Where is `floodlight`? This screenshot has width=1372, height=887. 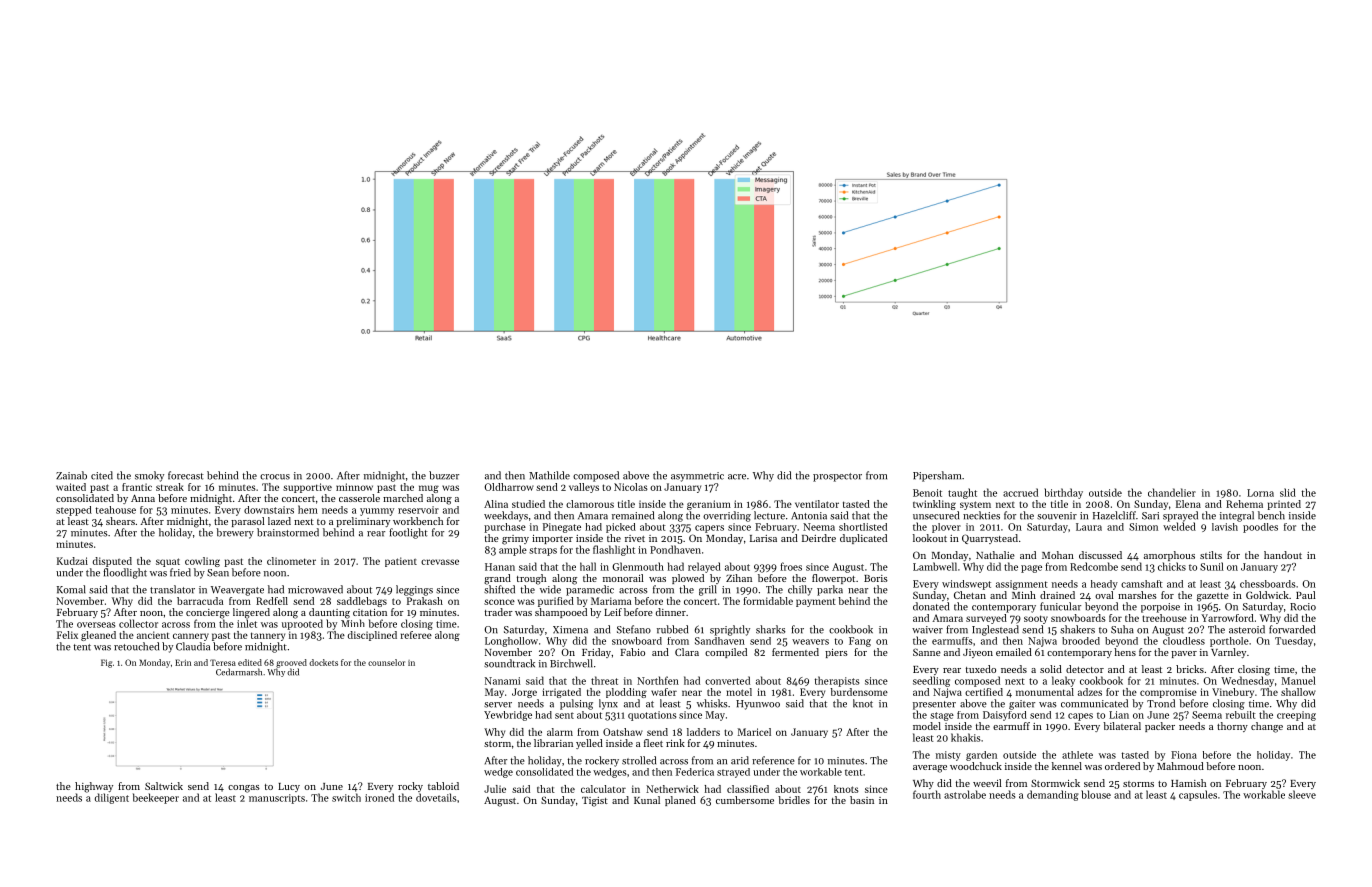 floodlight is located at coordinates (125, 573).
